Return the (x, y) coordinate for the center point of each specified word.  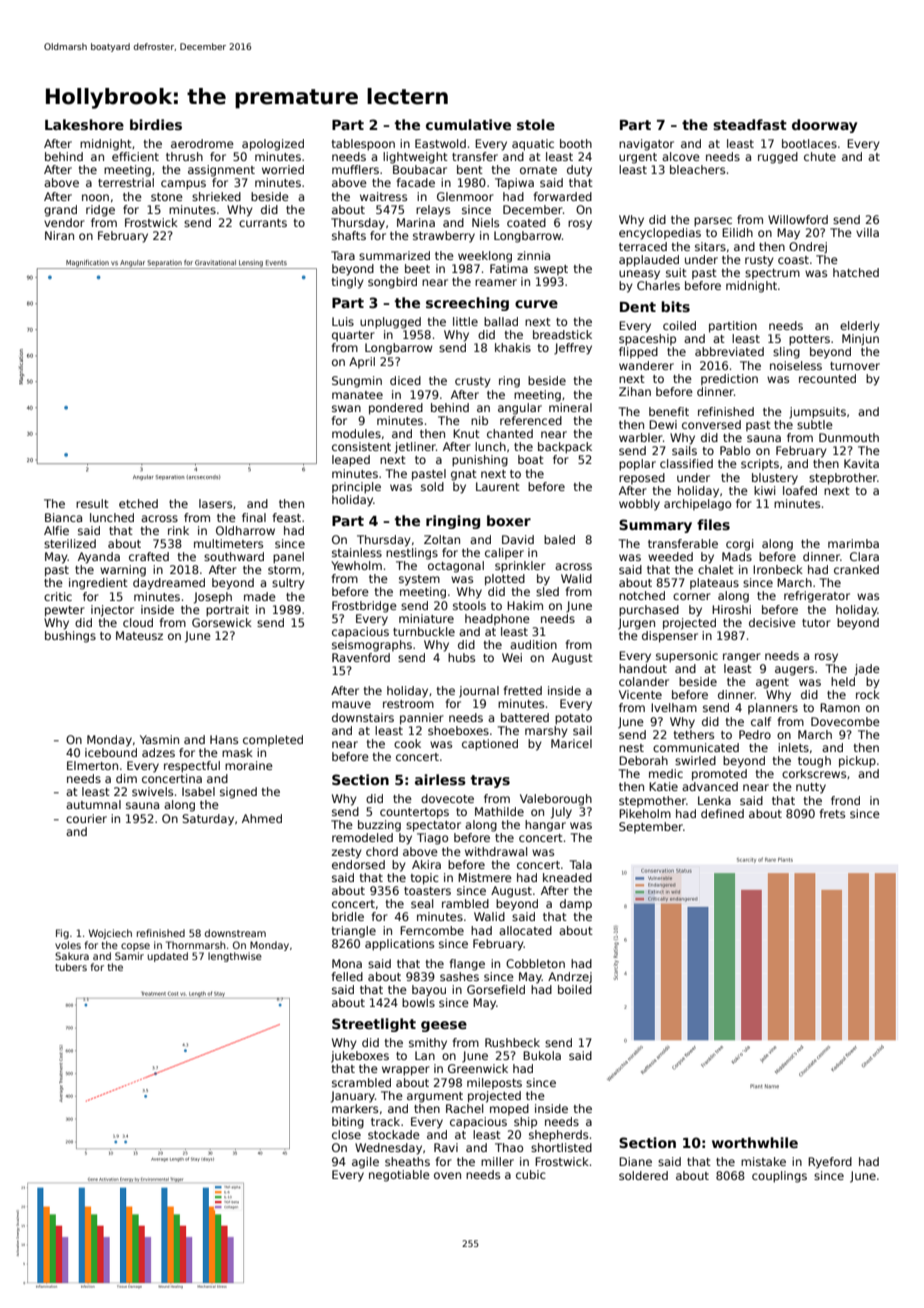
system (419, 580)
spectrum (772, 274)
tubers (71, 967)
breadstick (562, 334)
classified (686, 463)
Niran (59, 235)
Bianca (63, 517)
